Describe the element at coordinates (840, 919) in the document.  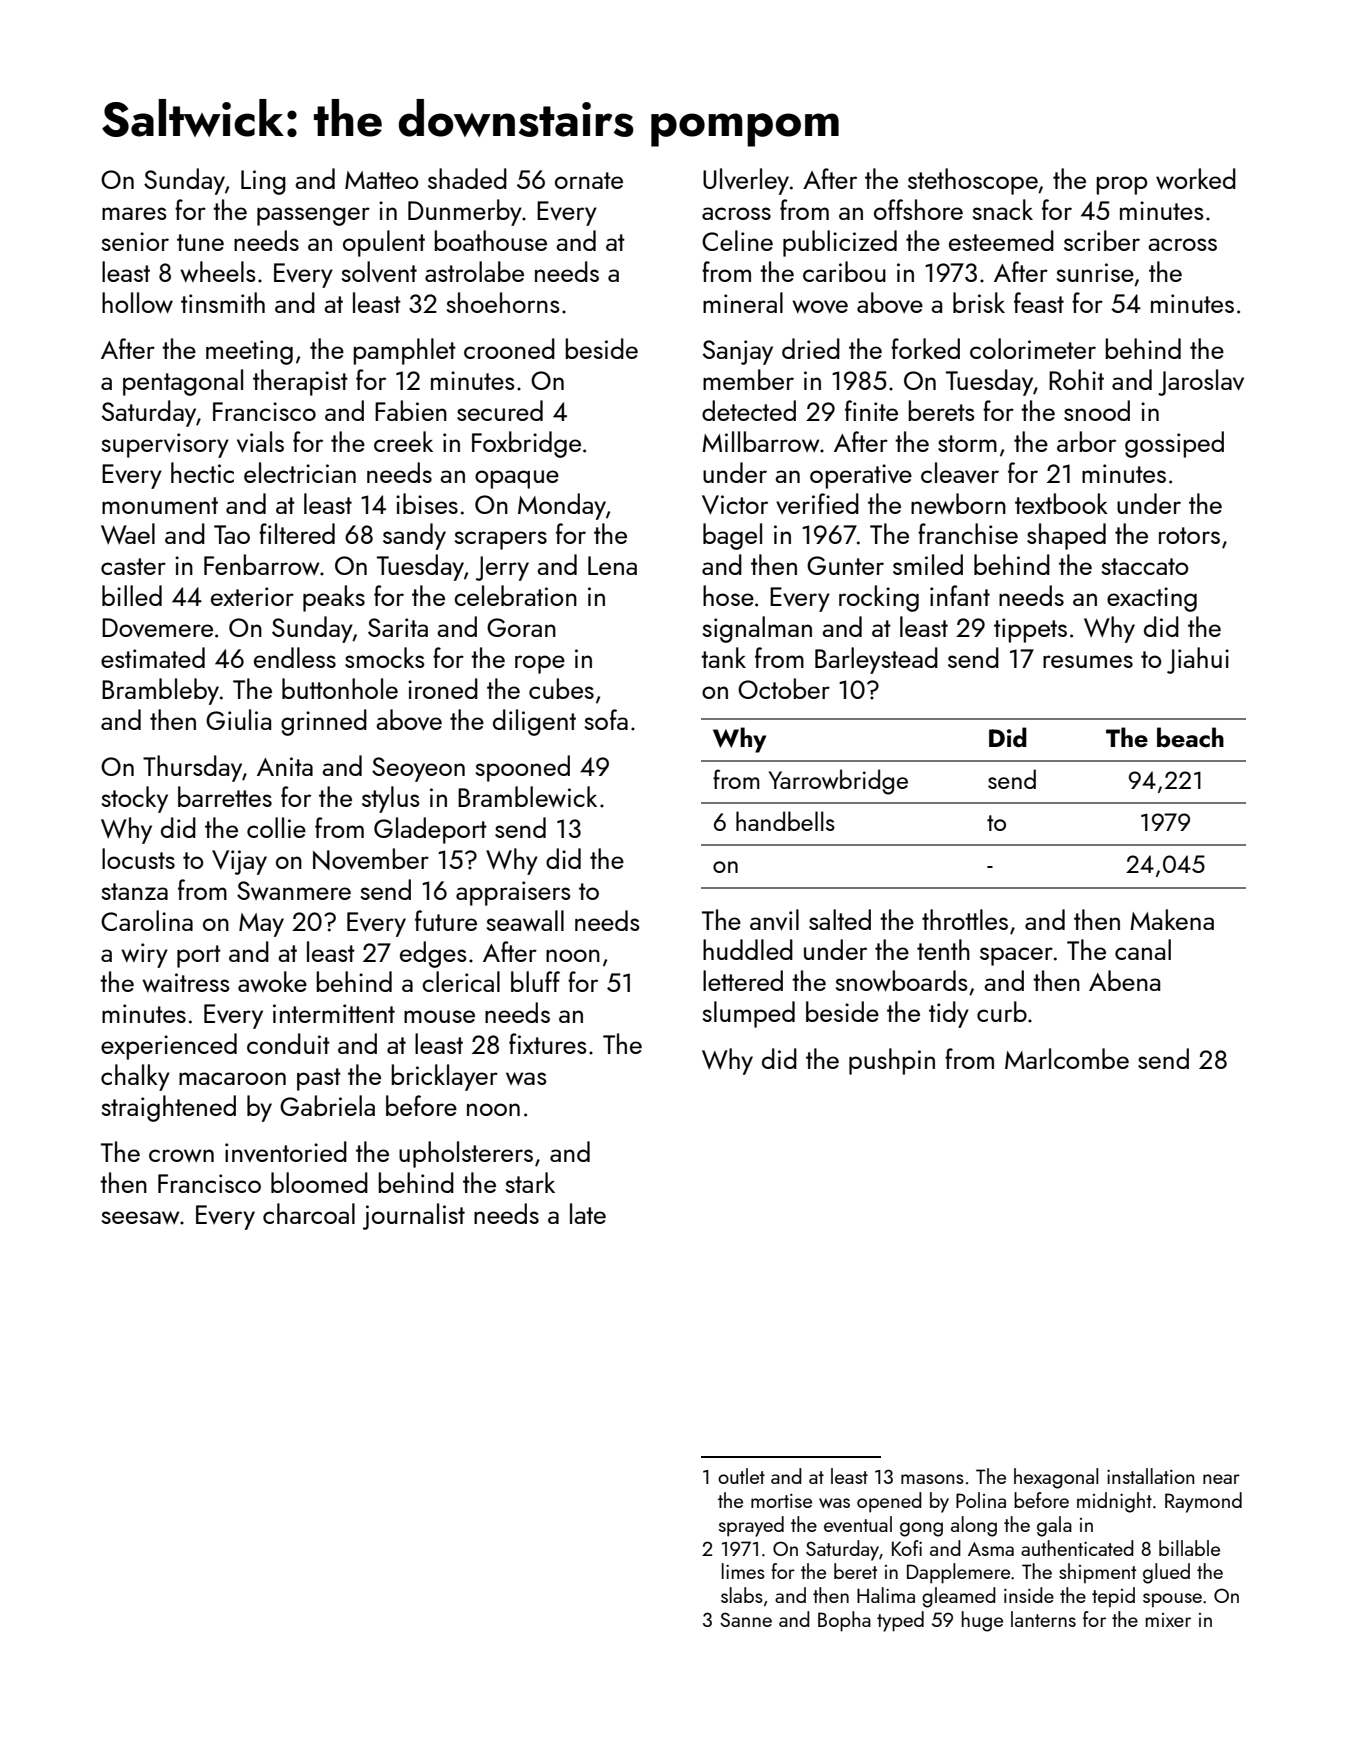
I see `salted` at that location.
